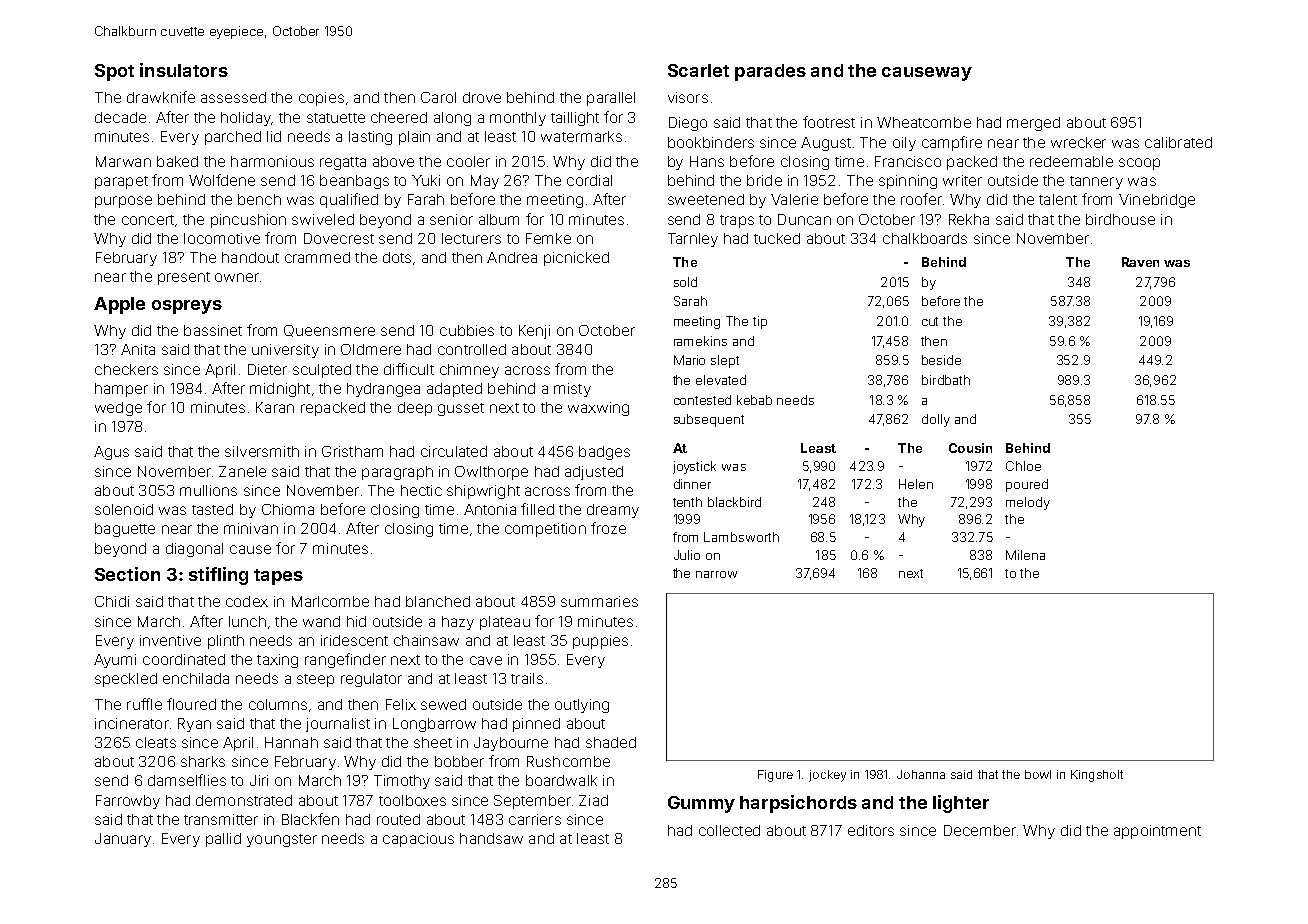 The width and height of the screenshot is (1308, 924). Describe the element at coordinates (123, 840) in the screenshot. I see `January` at that location.
